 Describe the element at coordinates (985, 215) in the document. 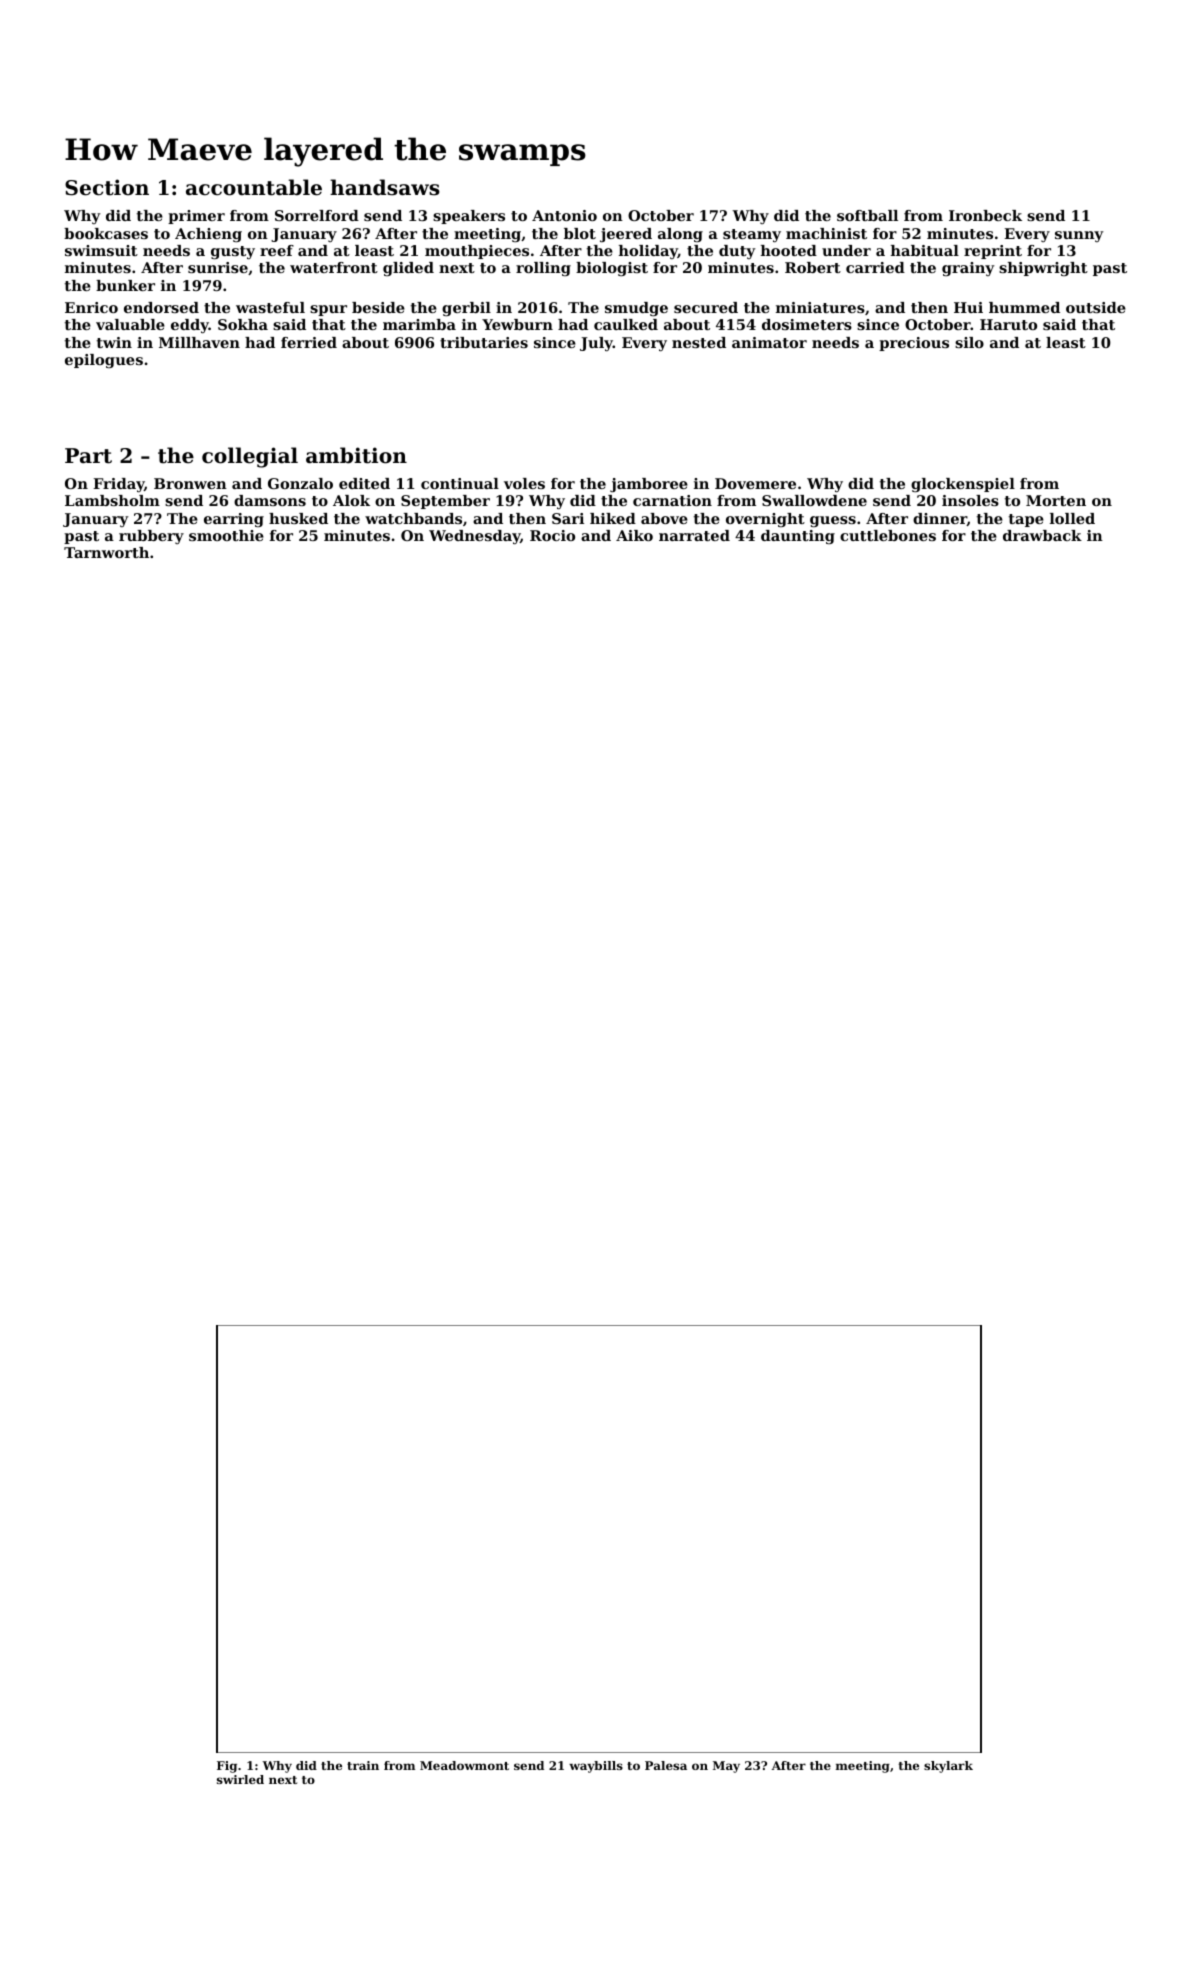

I see `Ironbeck` at that location.
